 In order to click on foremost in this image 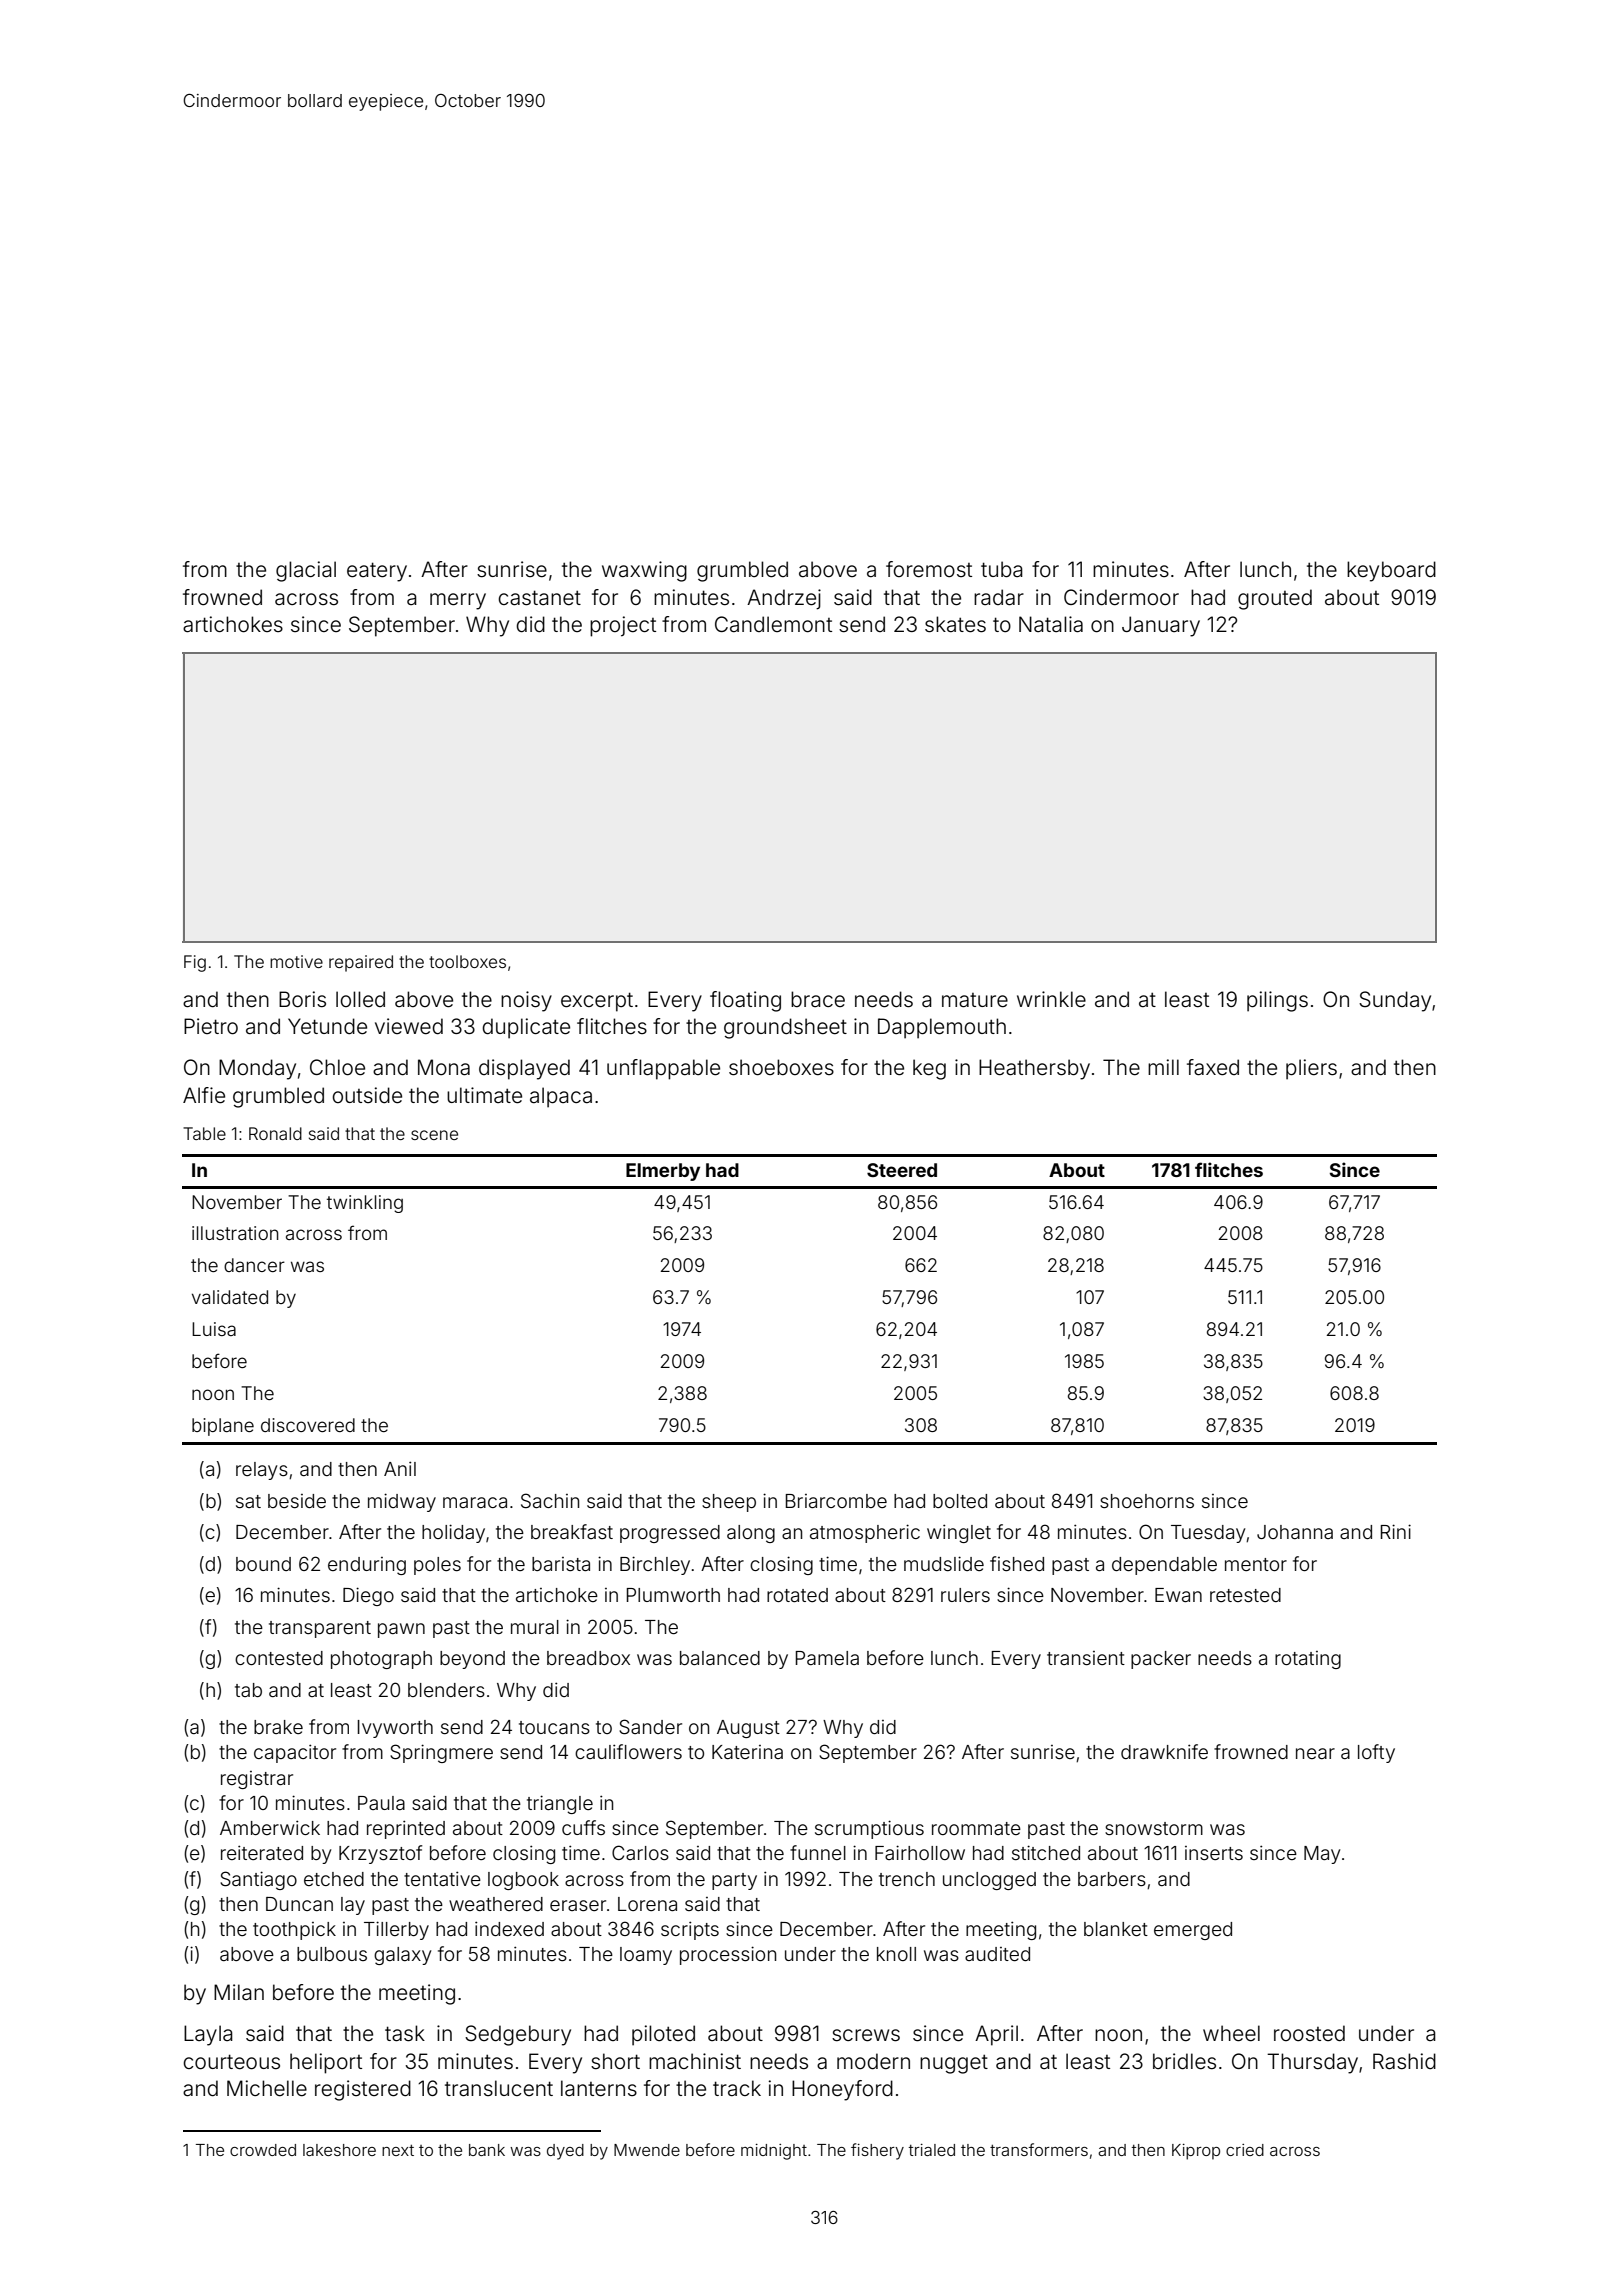, I will do `click(929, 569)`.
